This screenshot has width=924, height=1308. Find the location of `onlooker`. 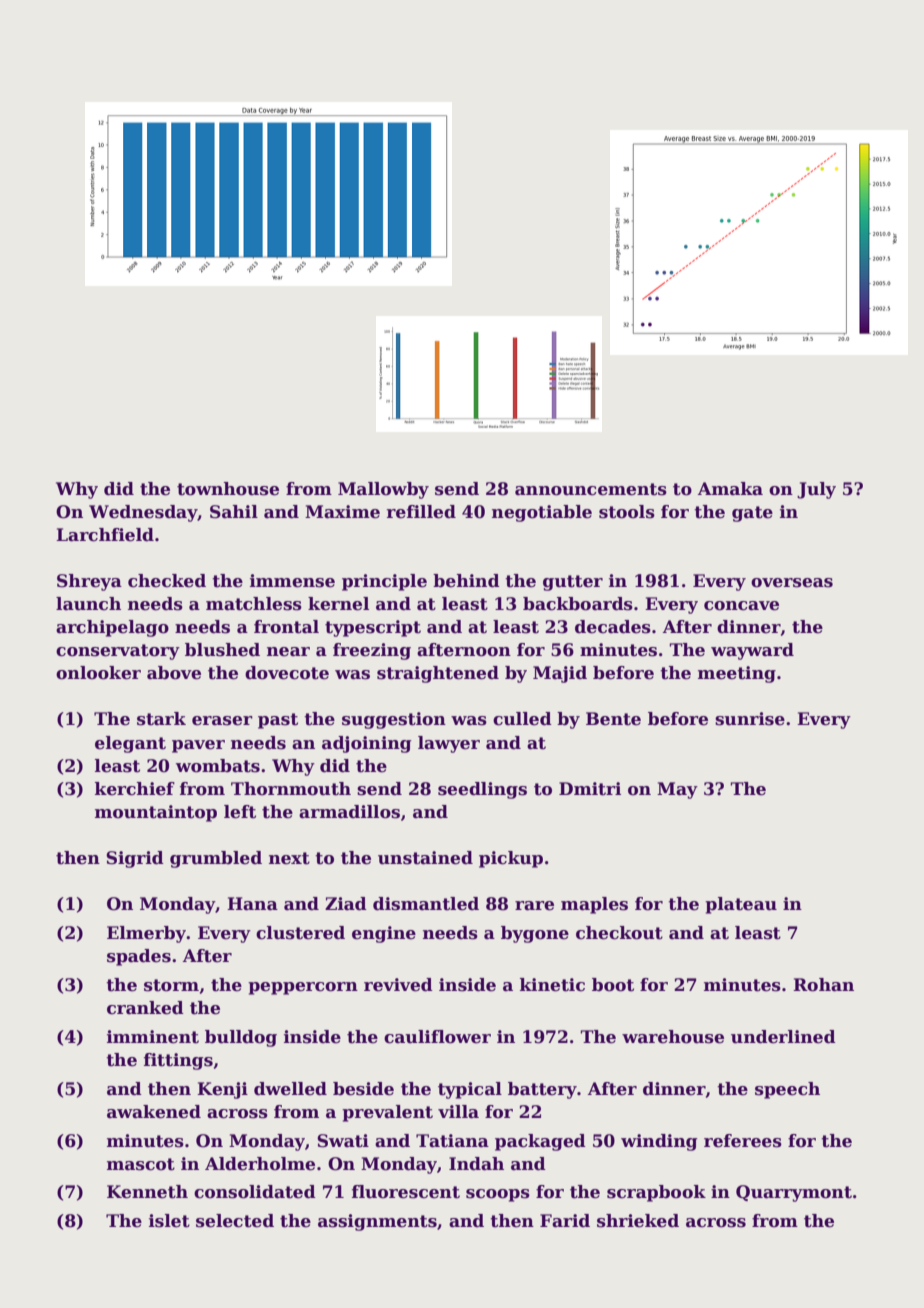

onlooker is located at coordinates (98, 673).
